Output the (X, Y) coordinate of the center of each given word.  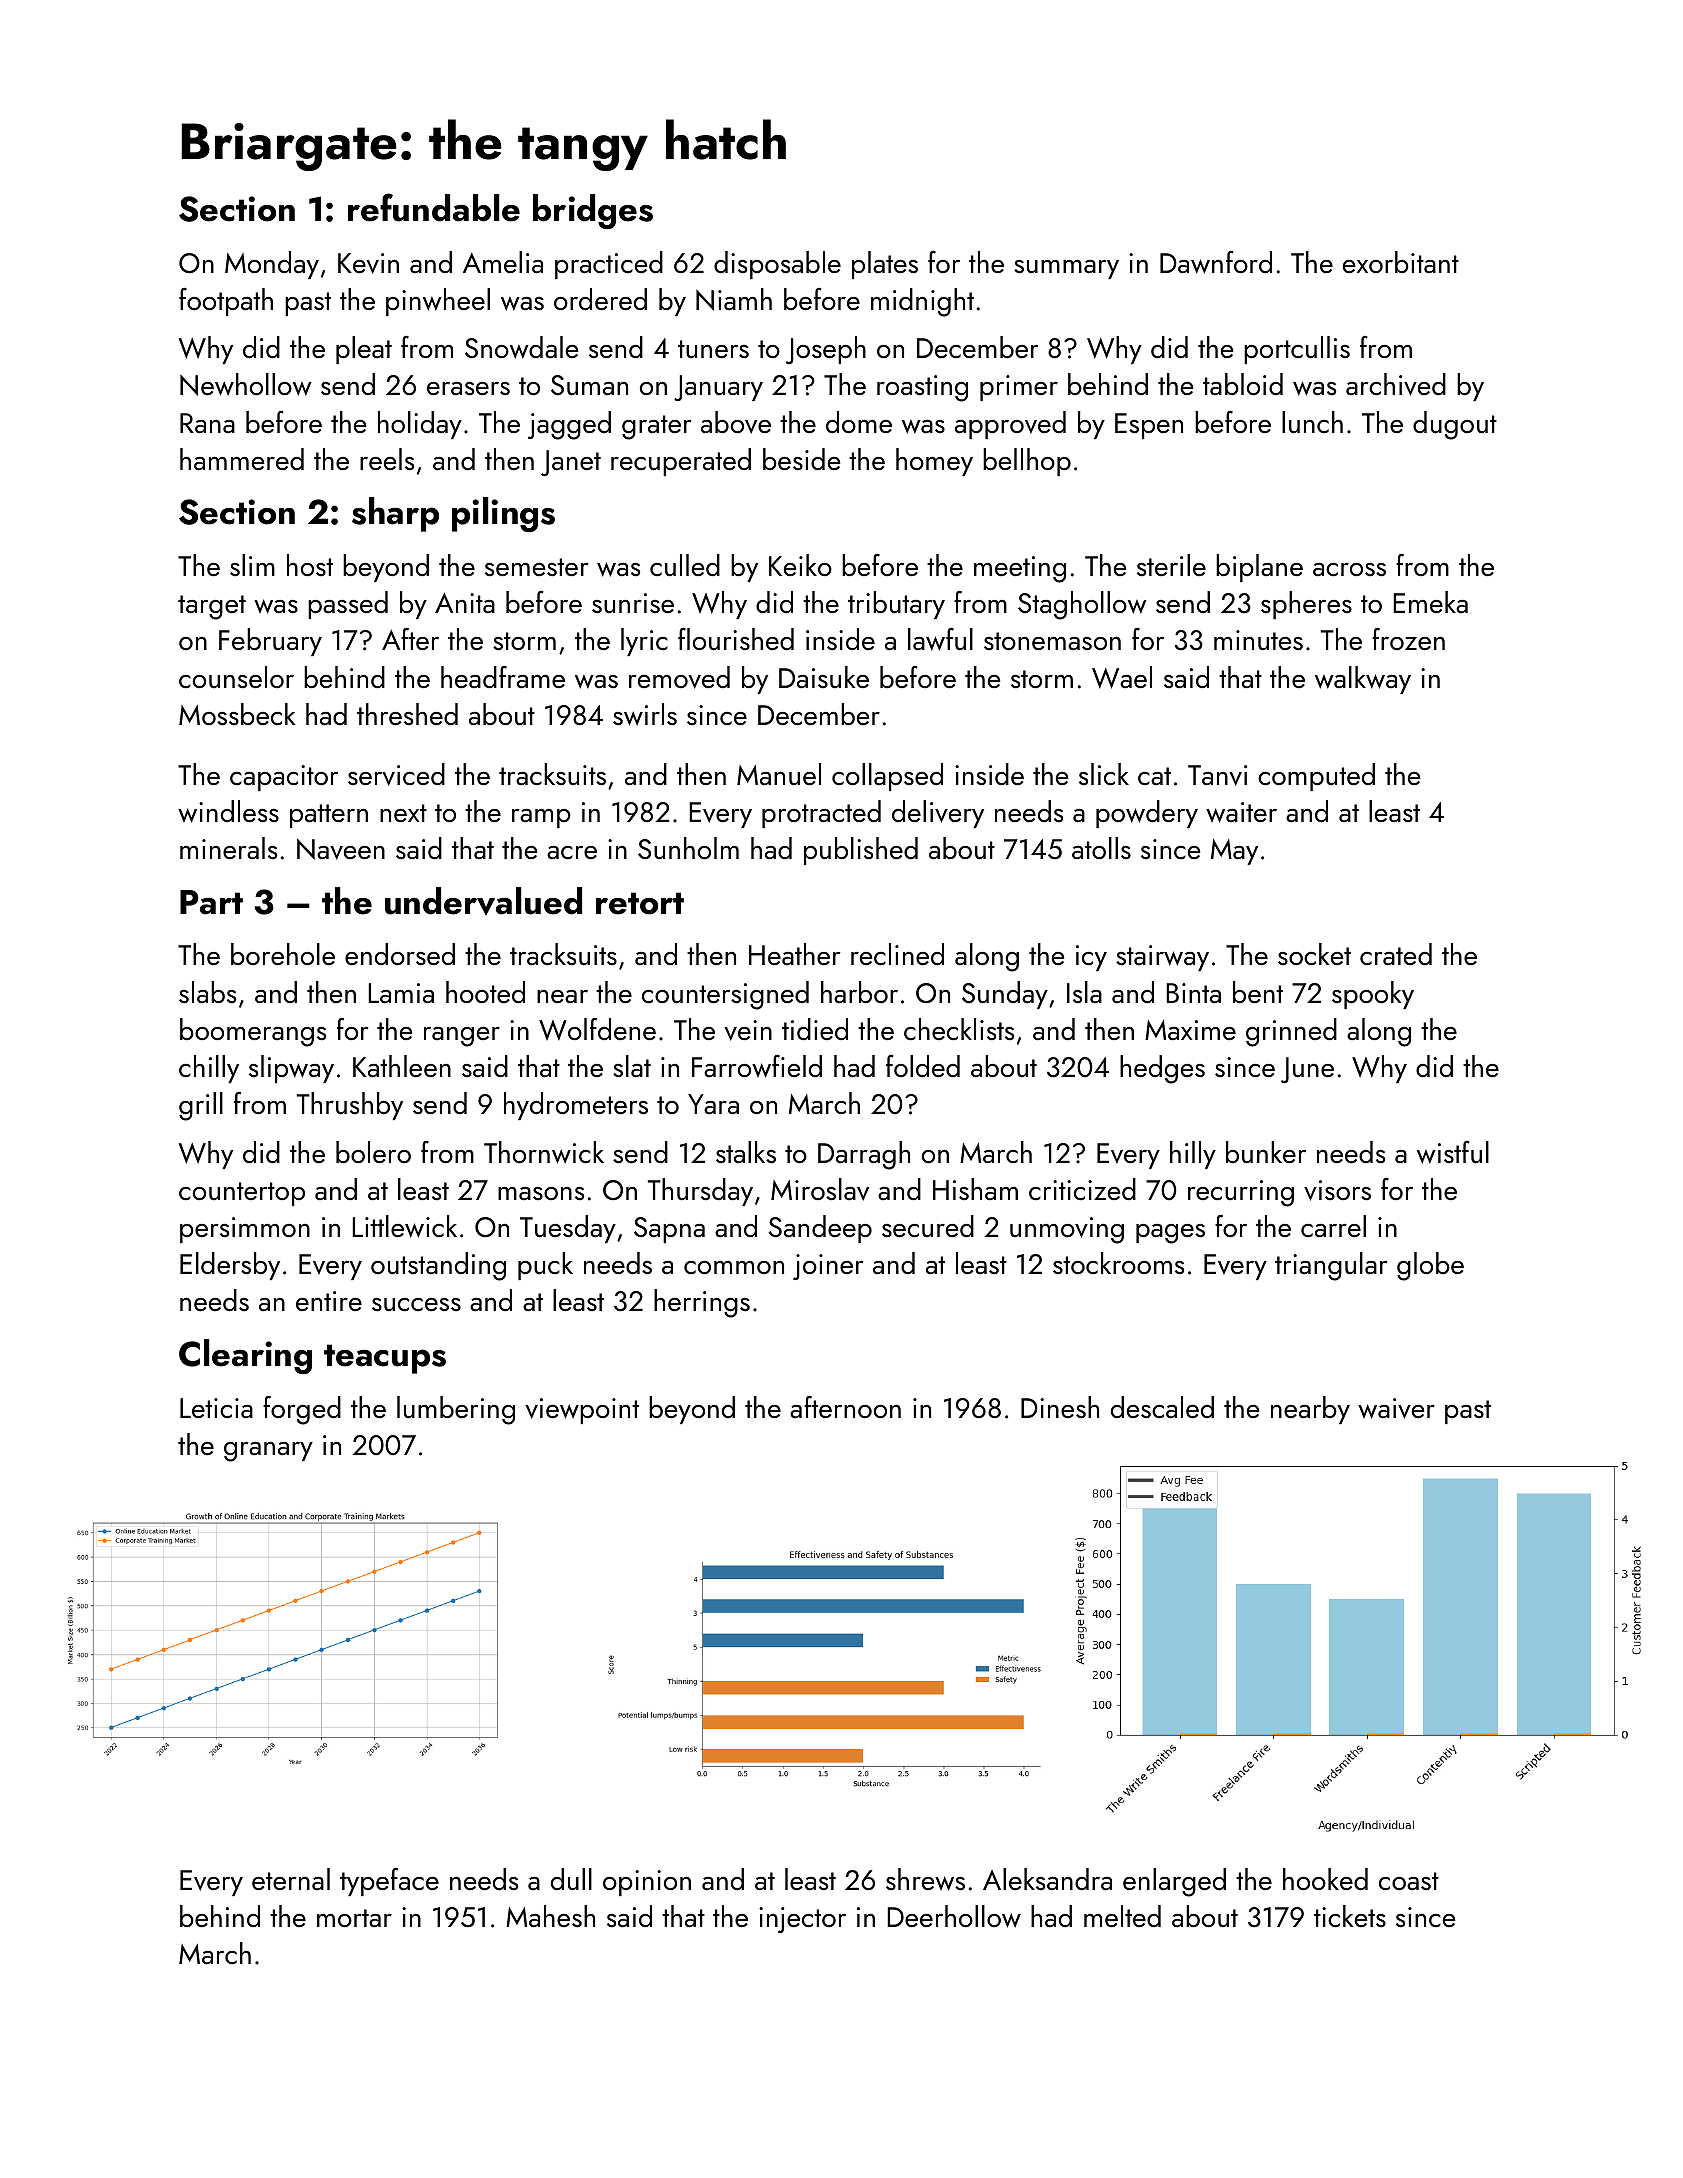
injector (802, 1920)
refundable (434, 207)
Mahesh (550, 1916)
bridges (593, 211)
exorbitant (1401, 262)
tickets (1350, 1916)
